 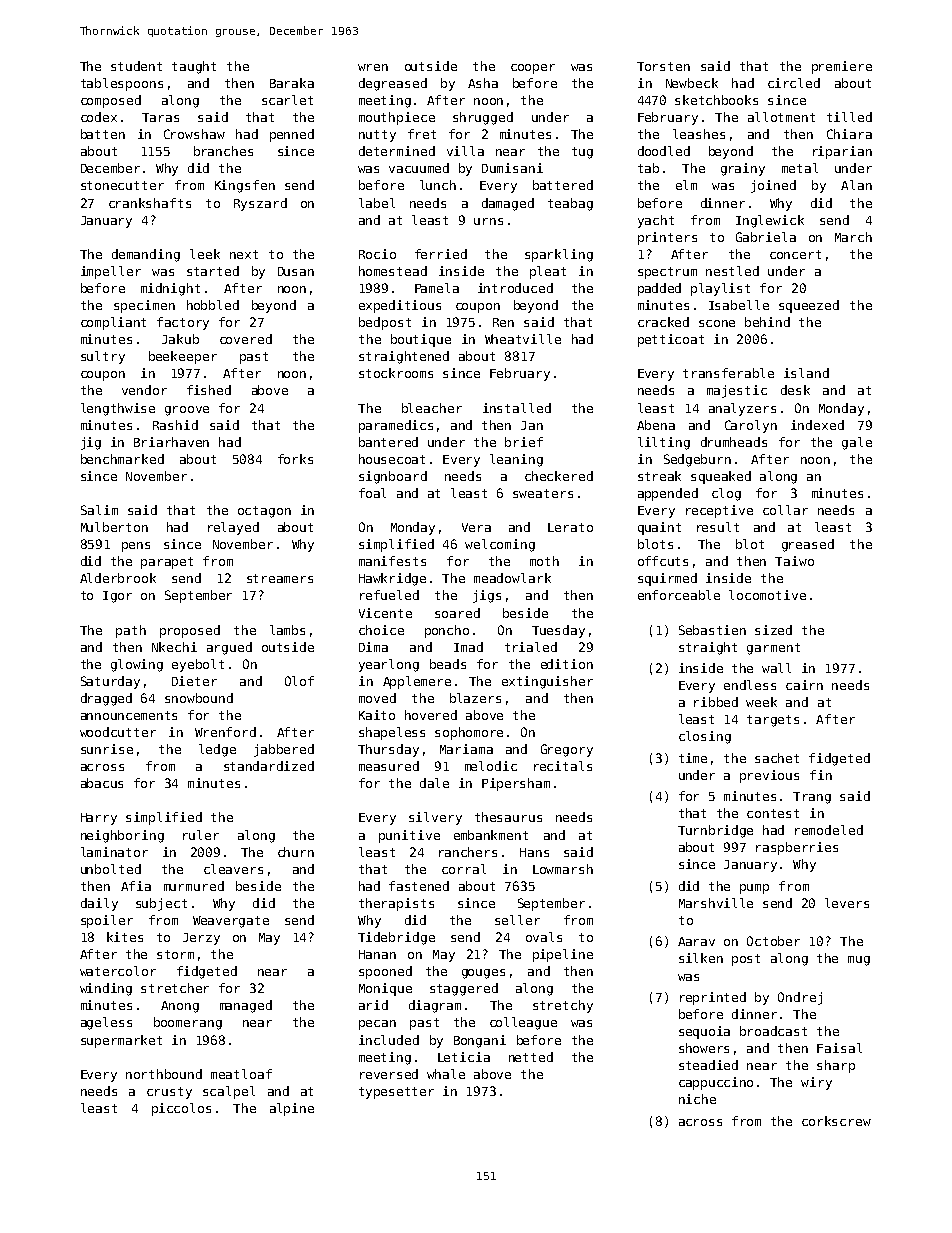 I want to click on snowbound, so click(x=199, y=698).
